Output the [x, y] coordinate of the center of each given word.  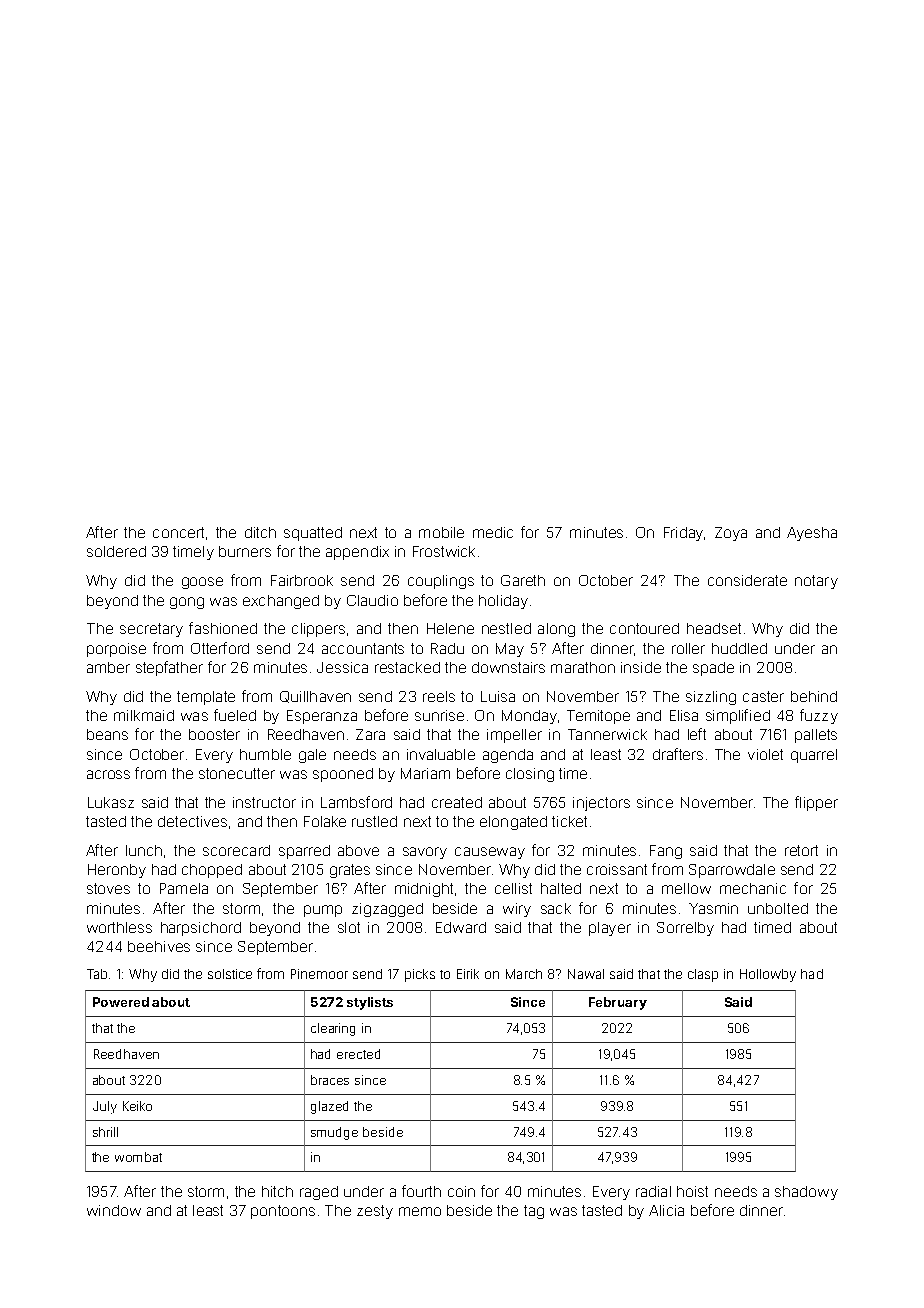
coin [461, 1191]
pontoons [283, 1212]
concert [178, 532]
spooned [343, 775]
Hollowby [768, 975]
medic [493, 532]
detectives [192, 821]
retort [801, 850]
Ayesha [812, 534]
